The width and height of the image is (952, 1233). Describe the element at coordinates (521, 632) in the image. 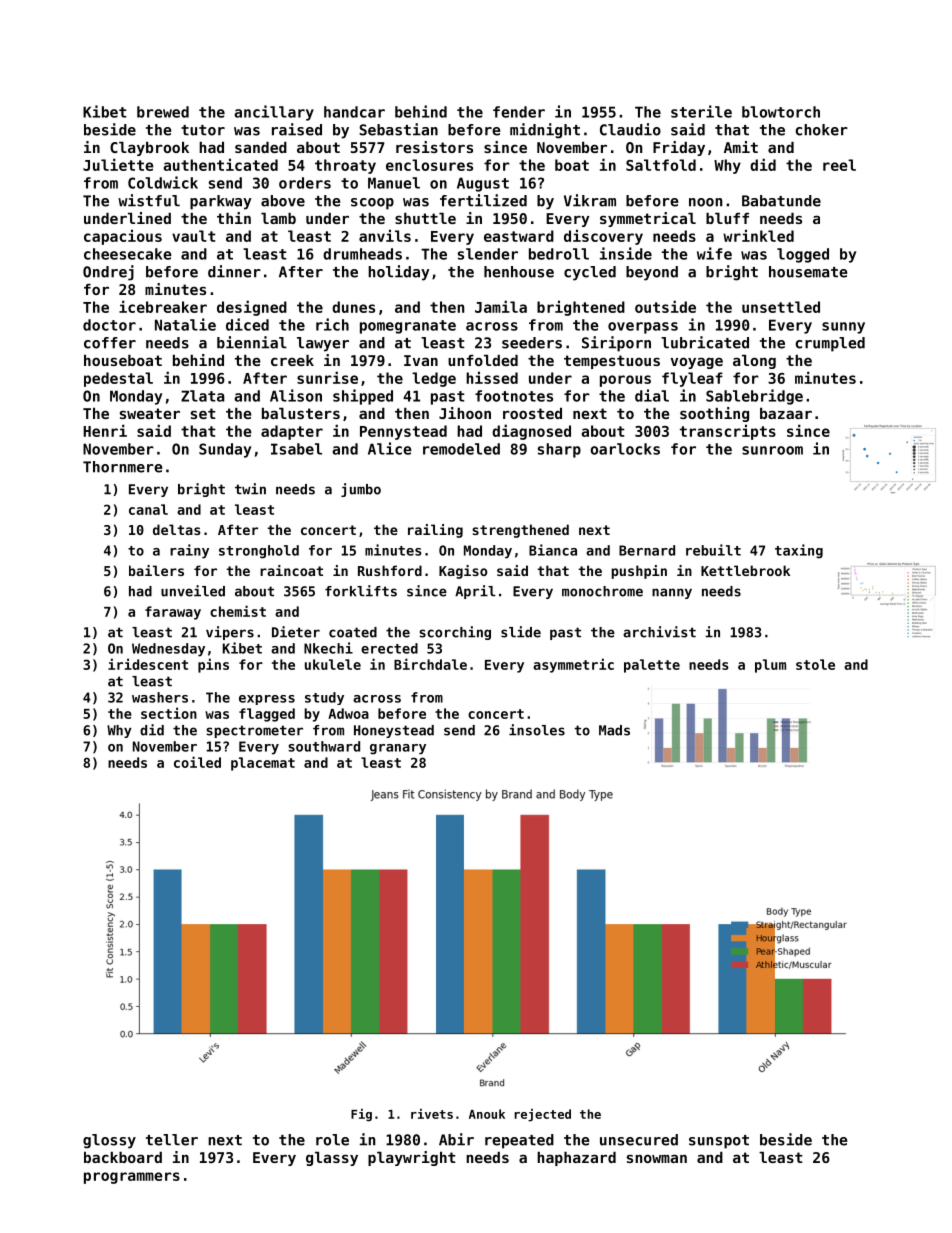

I see `slide` at that location.
